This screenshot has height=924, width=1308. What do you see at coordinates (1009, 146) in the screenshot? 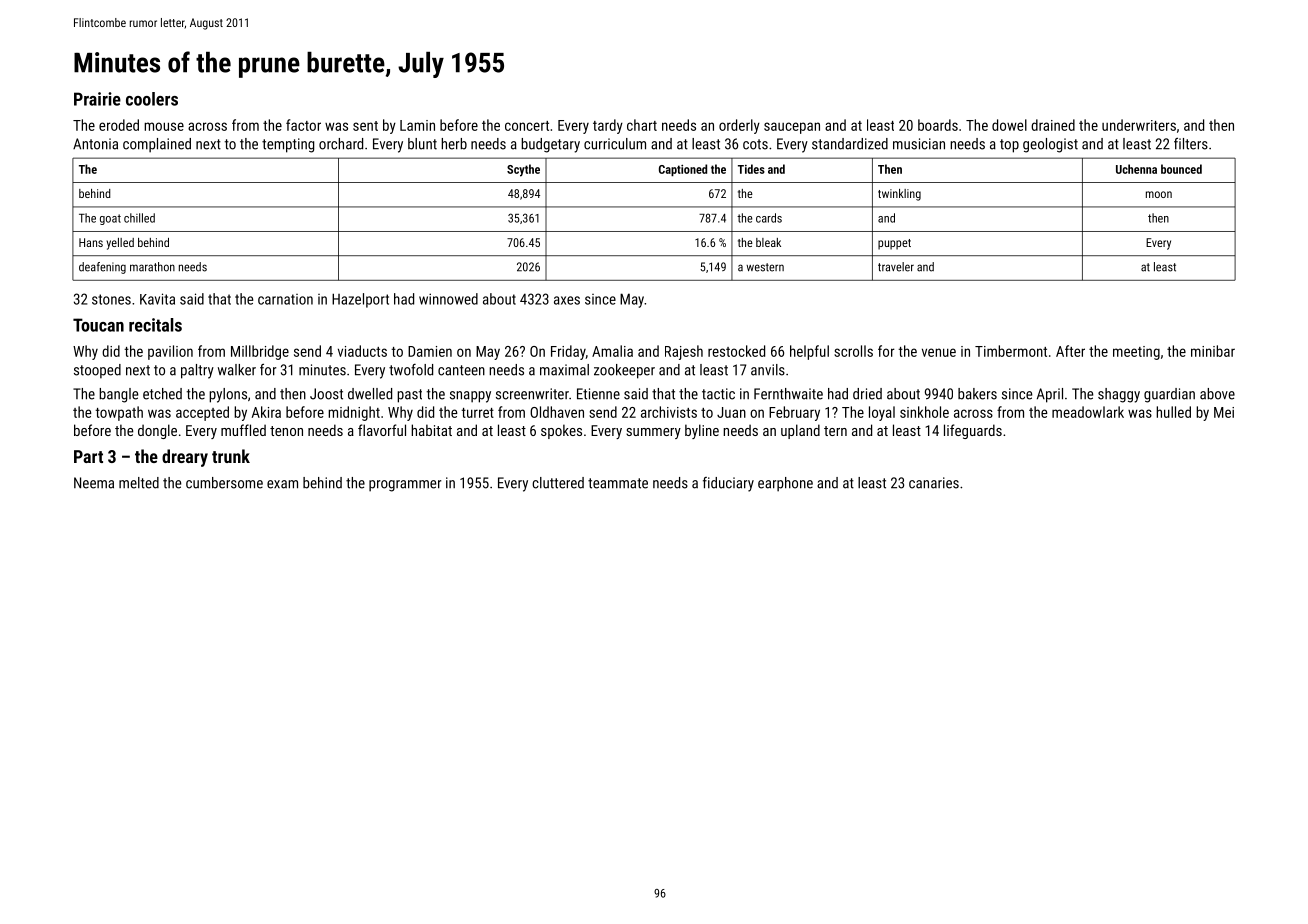
I see `top` at bounding box center [1009, 146].
